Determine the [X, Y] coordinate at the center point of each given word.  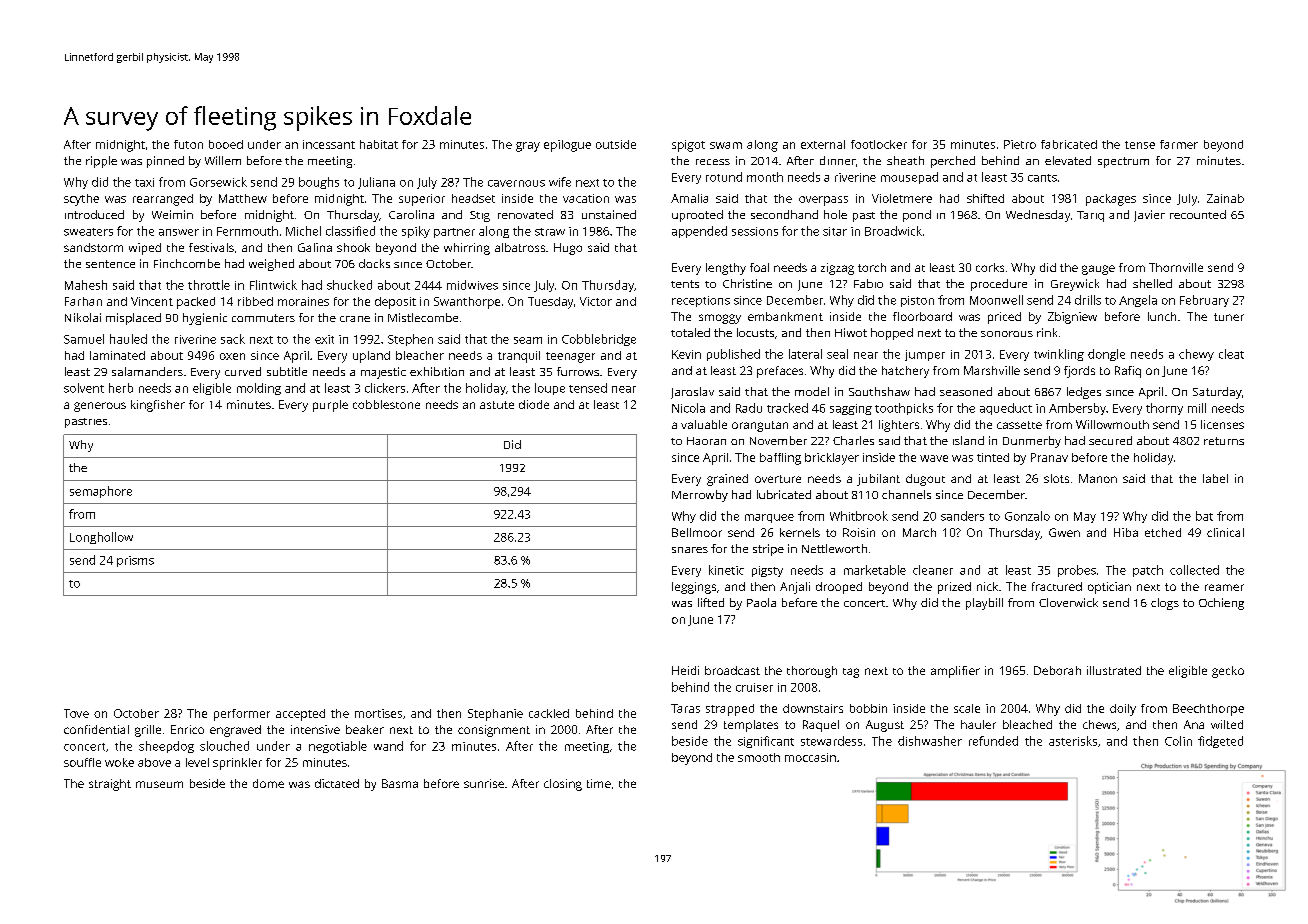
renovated [525, 214]
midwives [472, 285]
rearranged [163, 200]
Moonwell [996, 300]
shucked [349, 285]
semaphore [101, 492]
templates [751, 726]
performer [242, 715]
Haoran [706, 441]
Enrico [187, 729]
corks [990, 267]
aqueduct [1006, 409]
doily [1123, 710]
